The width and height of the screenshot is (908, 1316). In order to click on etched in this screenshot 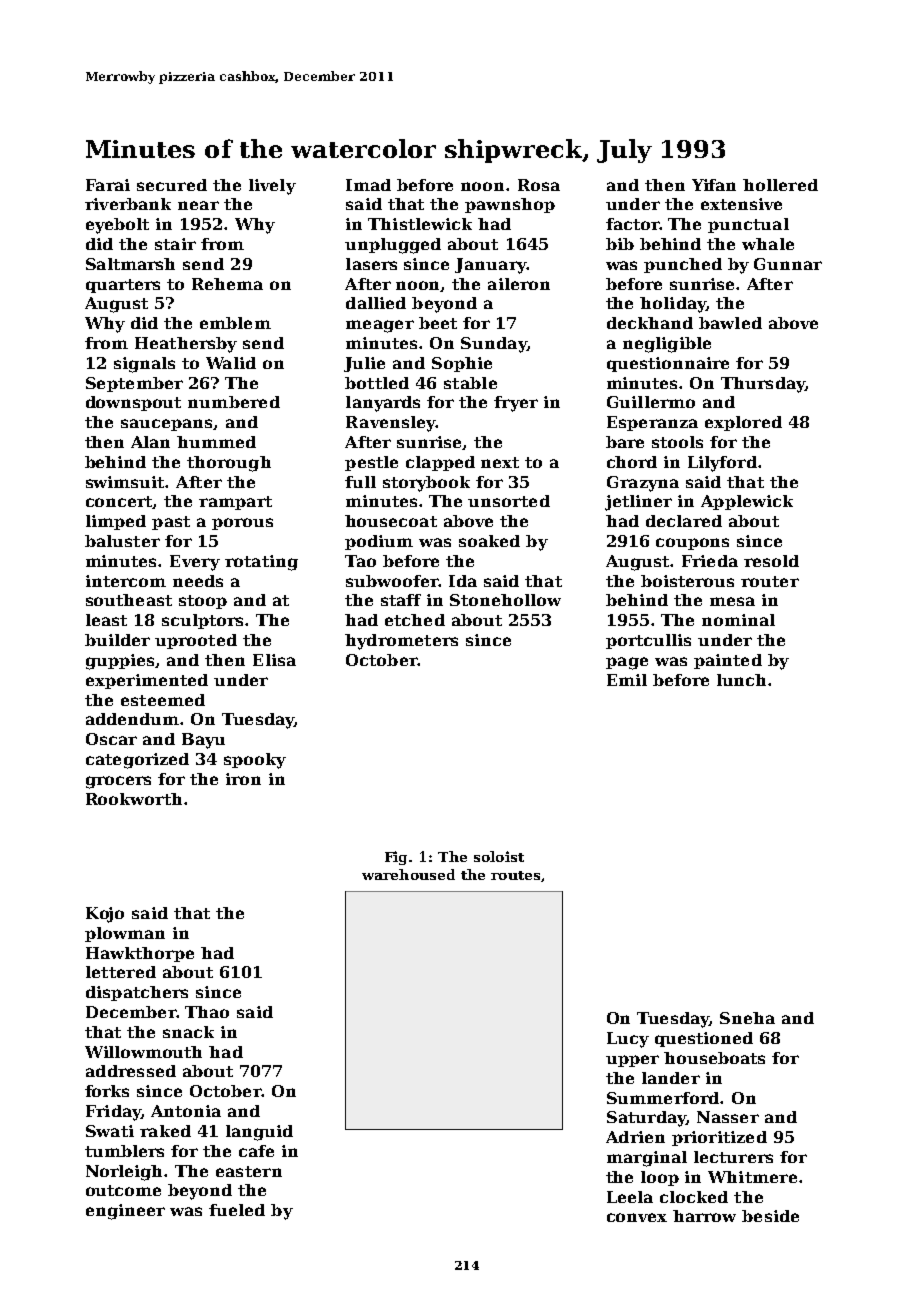, I will do `click(415, 620)`.
